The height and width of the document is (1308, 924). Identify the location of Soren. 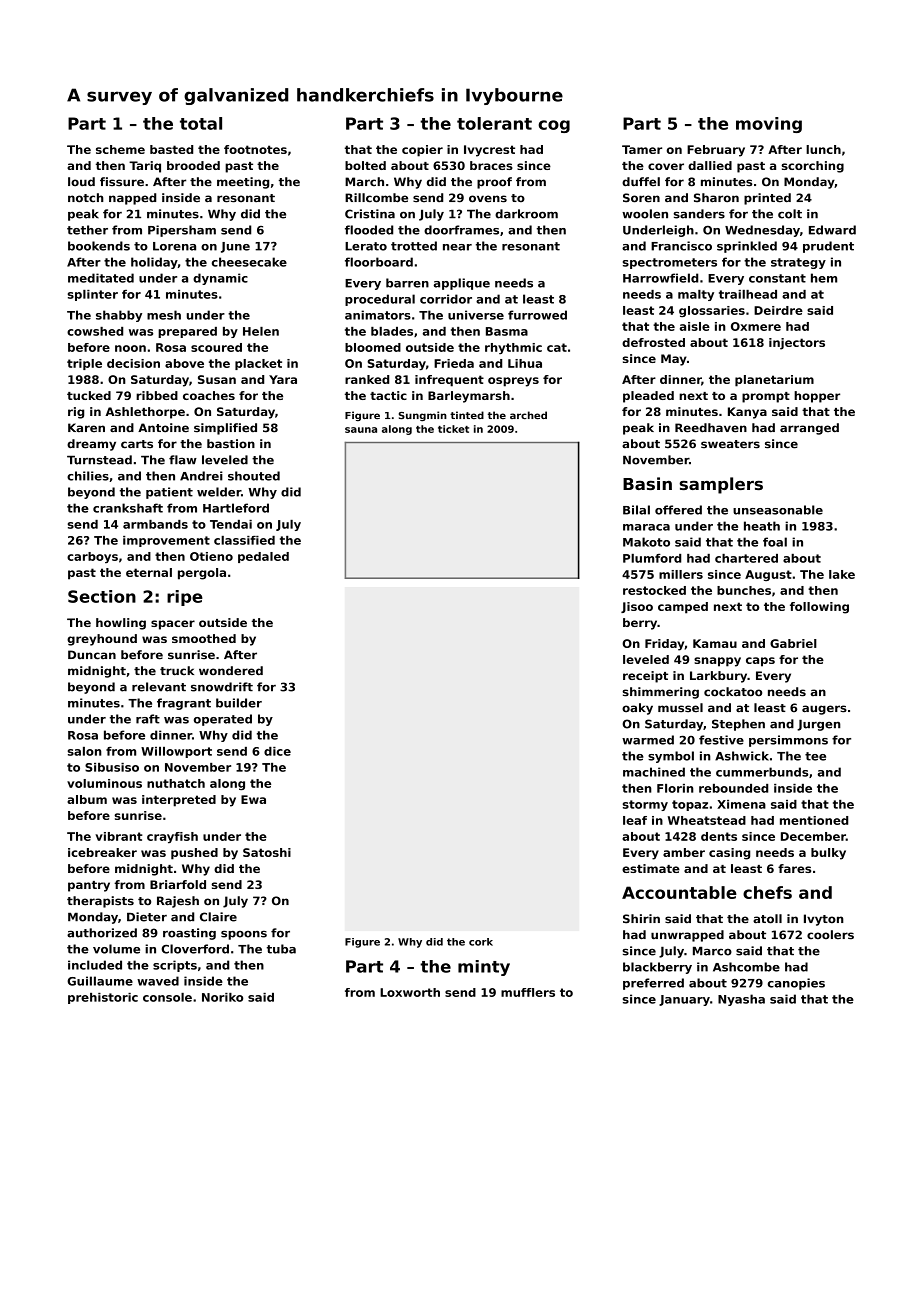
(641, 198).
